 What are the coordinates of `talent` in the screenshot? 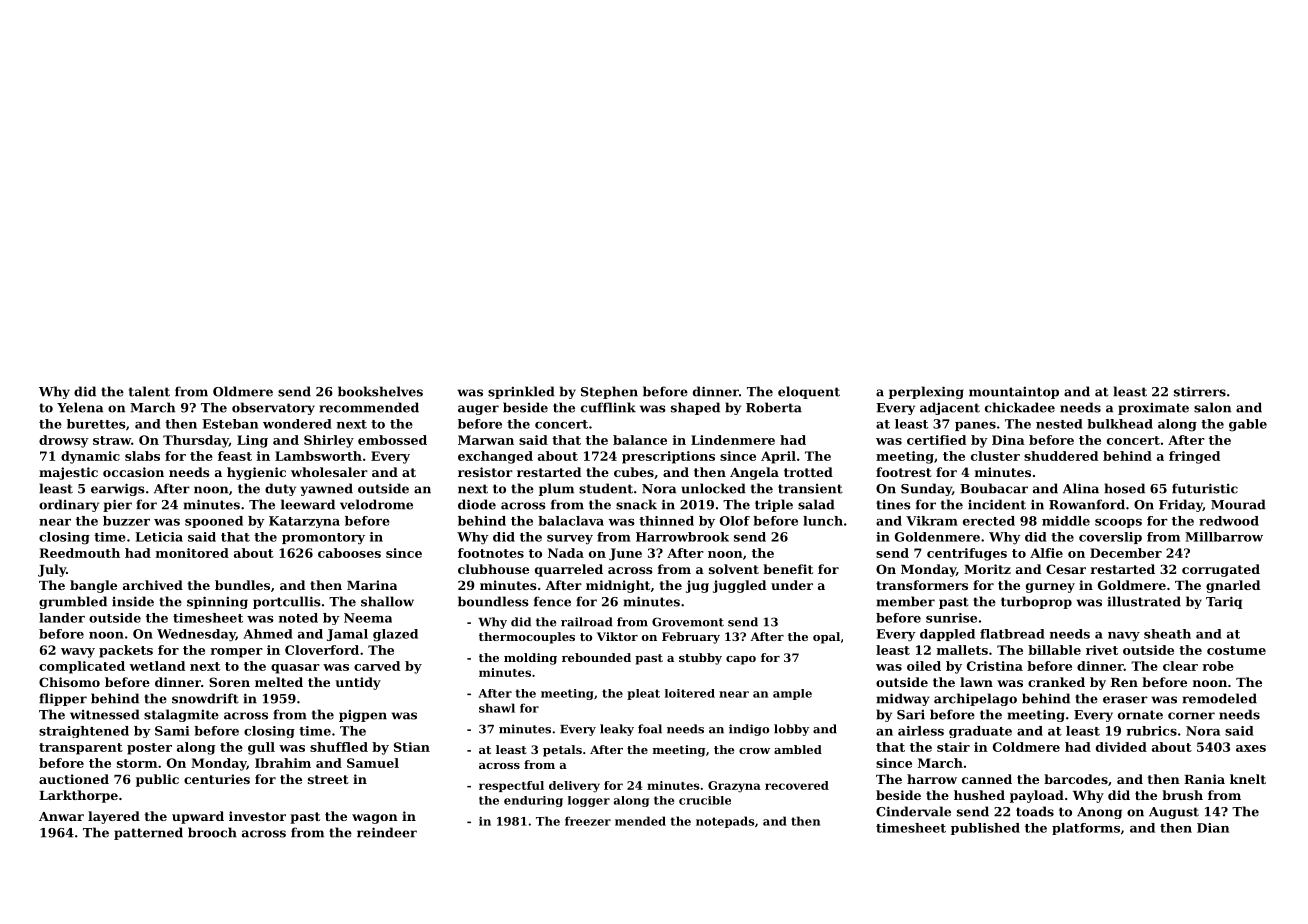 It's located at (149, 391).
